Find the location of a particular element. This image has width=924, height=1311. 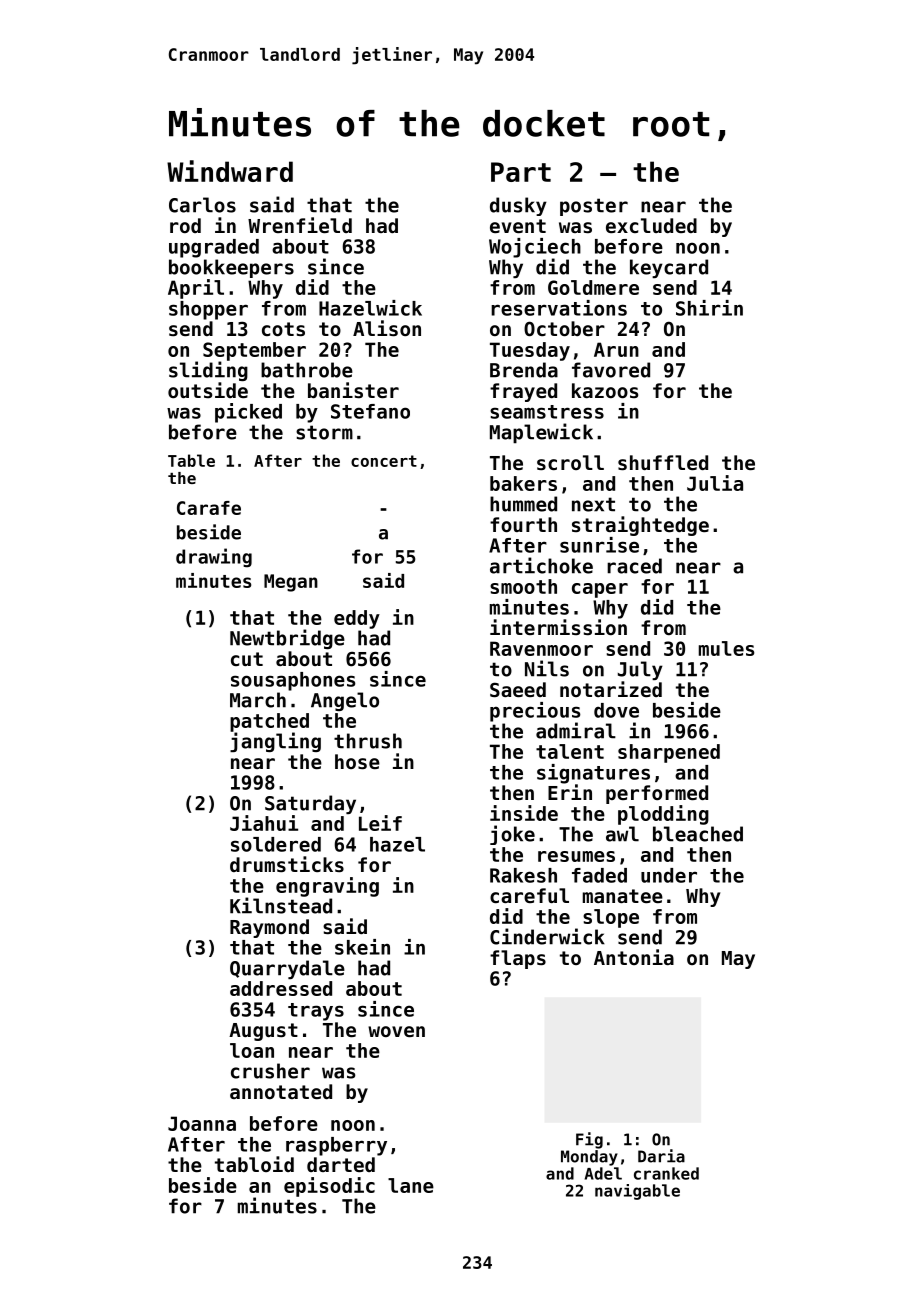

flaps is located at coordinates (518, 959).
